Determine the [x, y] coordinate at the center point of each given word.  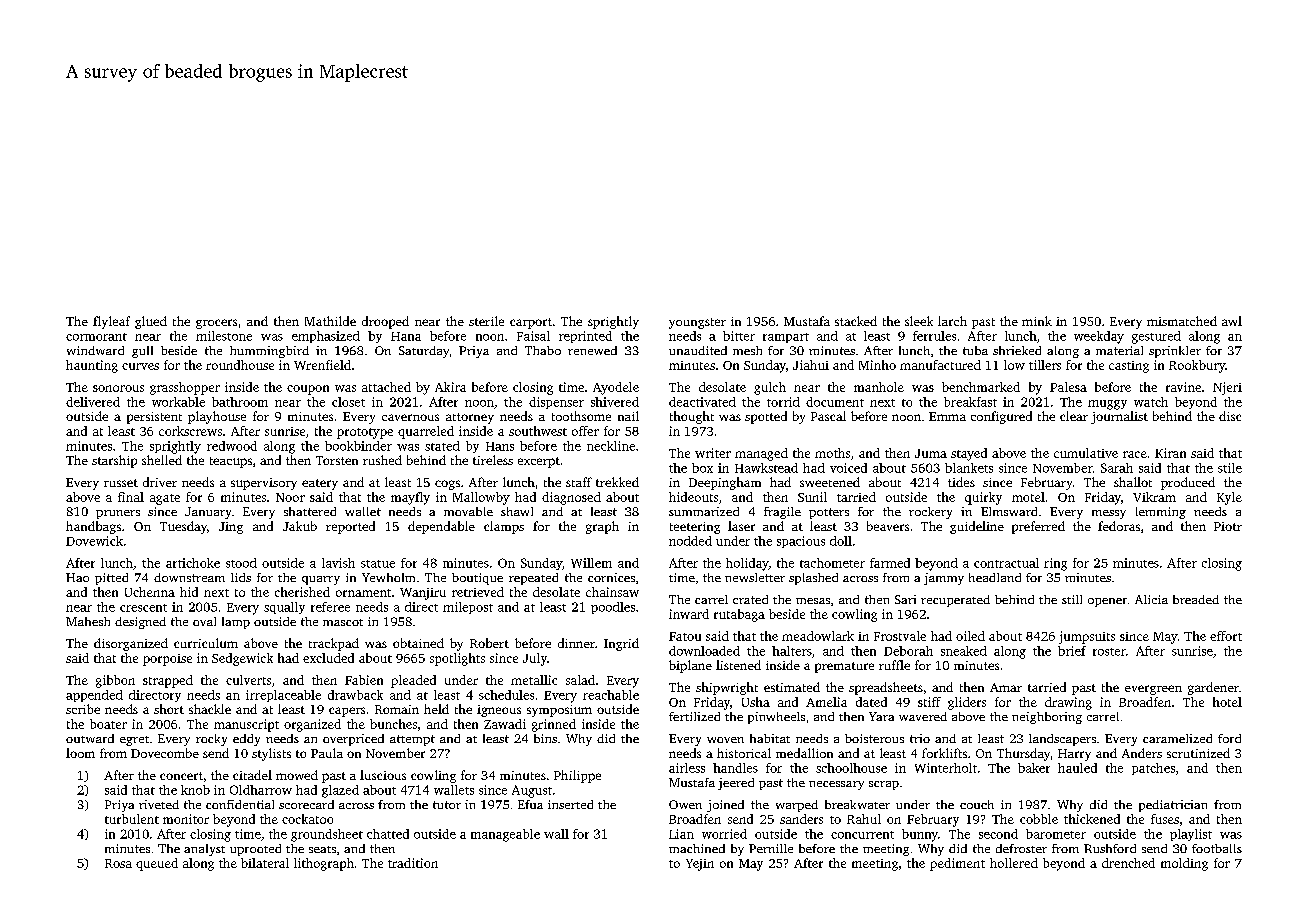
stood [241, 563]
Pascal [828, 416]
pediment [957, 864]
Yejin [700, 865]
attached [386, 387]
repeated [533, 579]
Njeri [1227, 388]
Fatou [685, 636]
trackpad [334, 644]
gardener [1213, 688]
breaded [1196, 599]
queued [157, 864]
